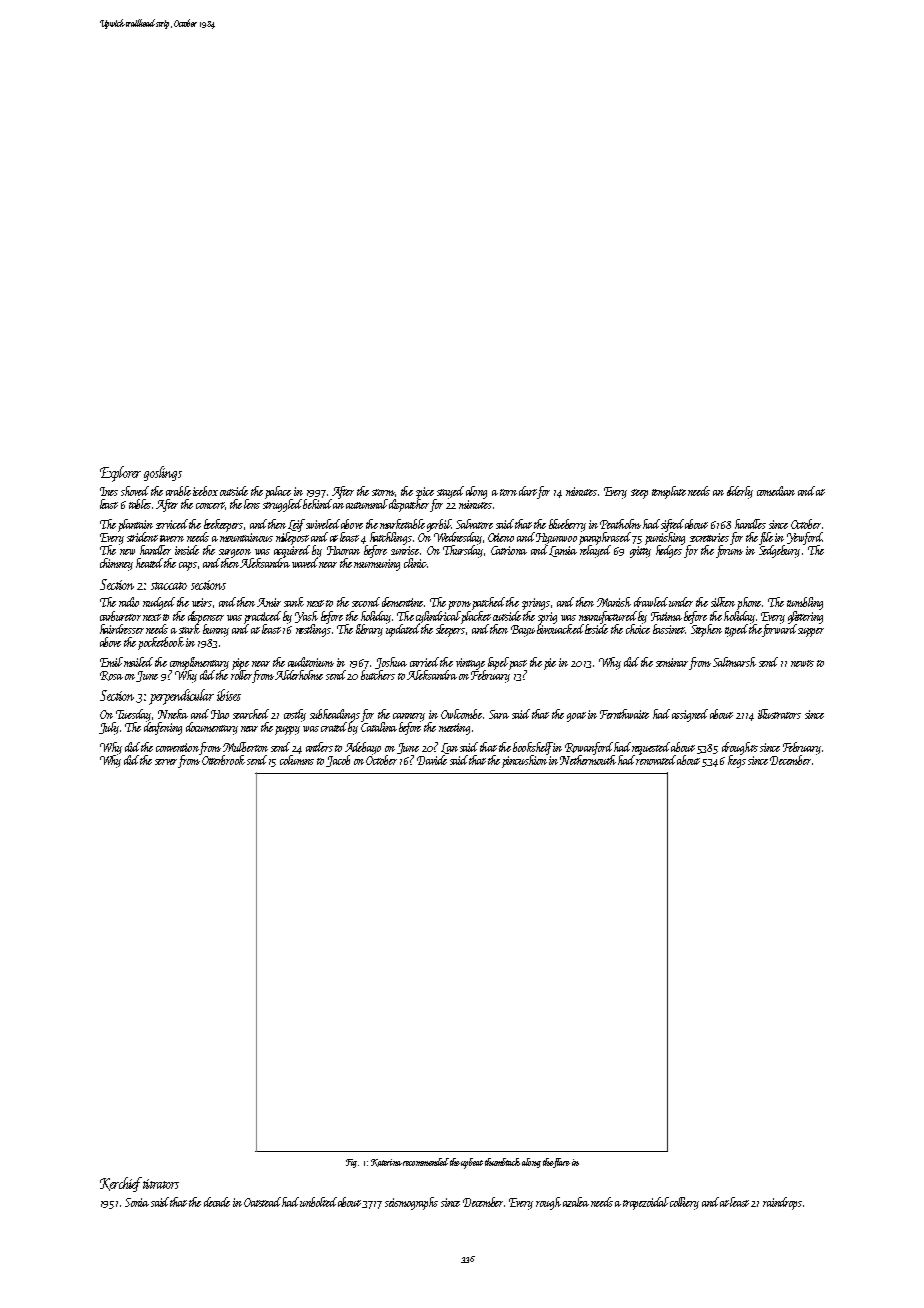  I want to click on goslings, so click(163, 473).
